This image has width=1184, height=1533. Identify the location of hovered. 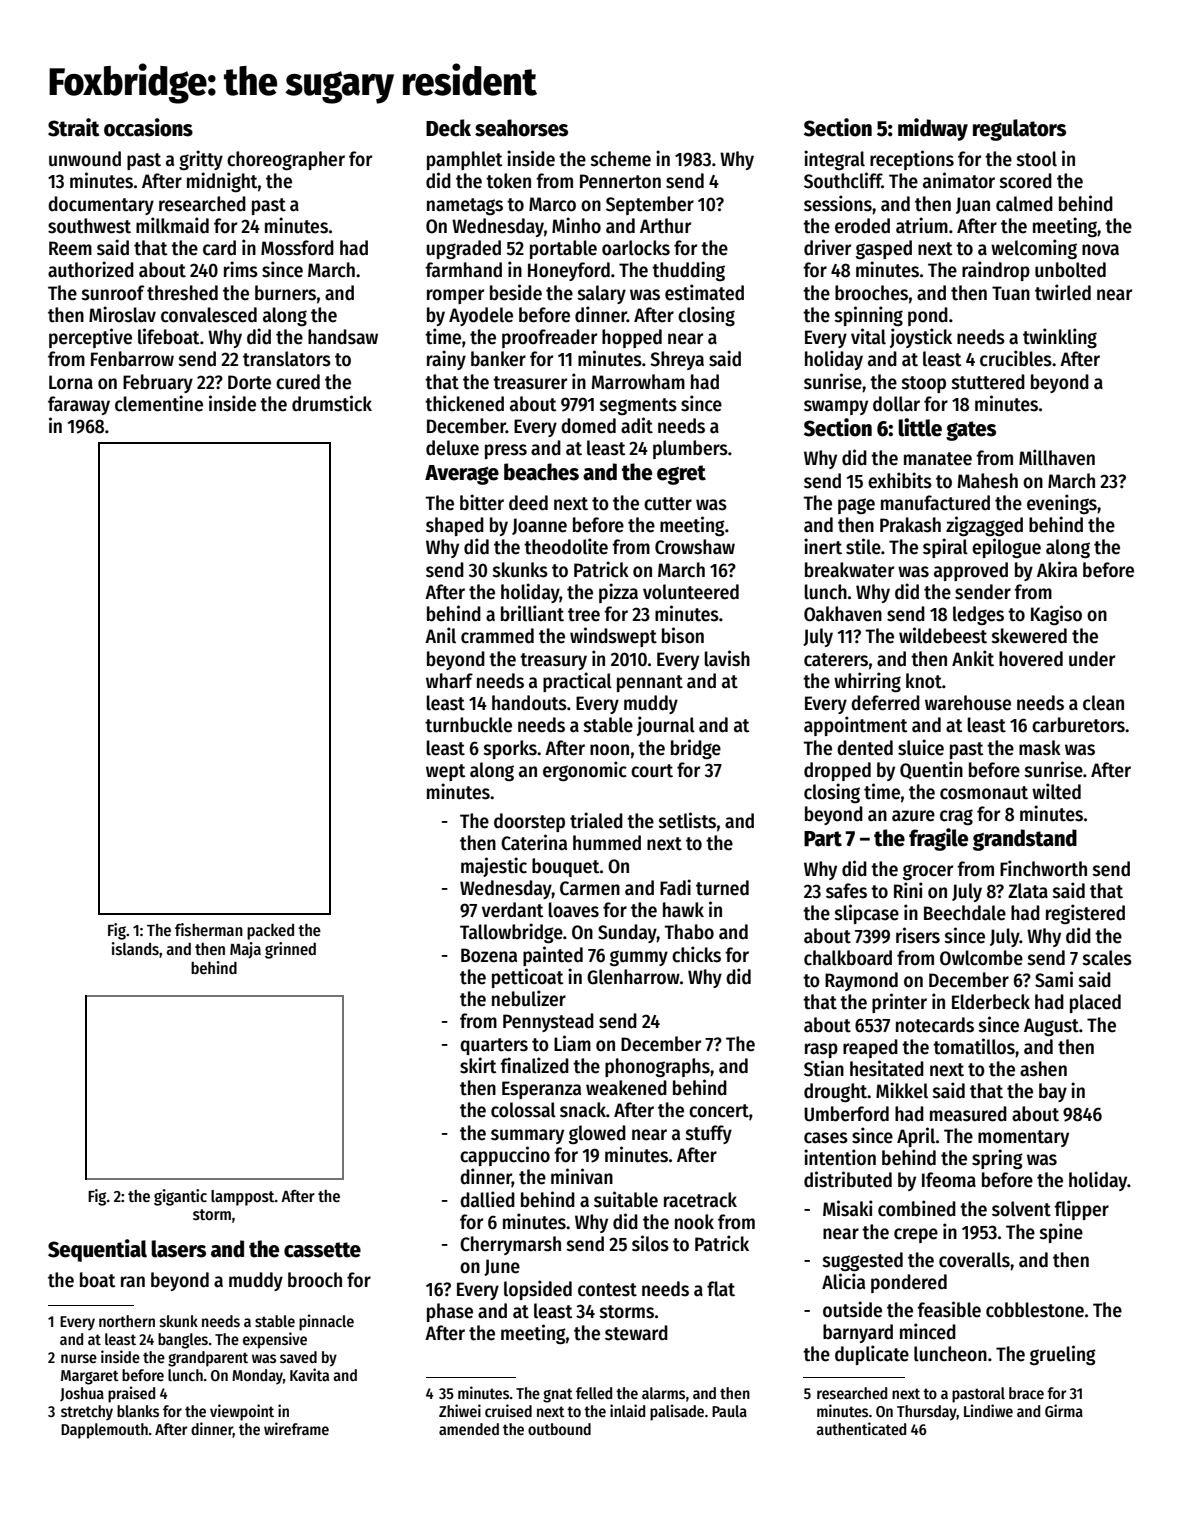
(1031, 659).
